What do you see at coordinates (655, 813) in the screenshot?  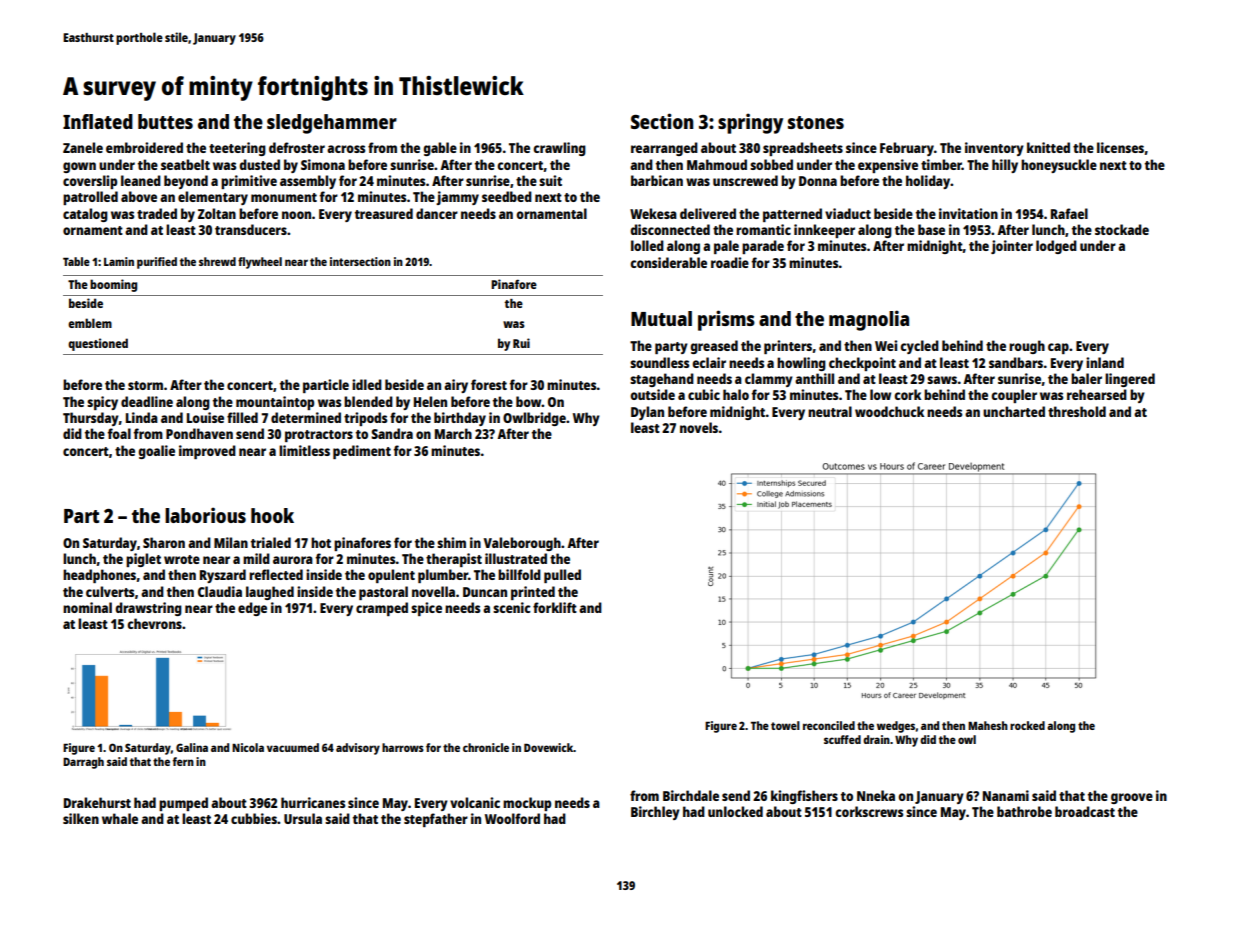 I see `Birchley` at bounding box center [655, 813].
